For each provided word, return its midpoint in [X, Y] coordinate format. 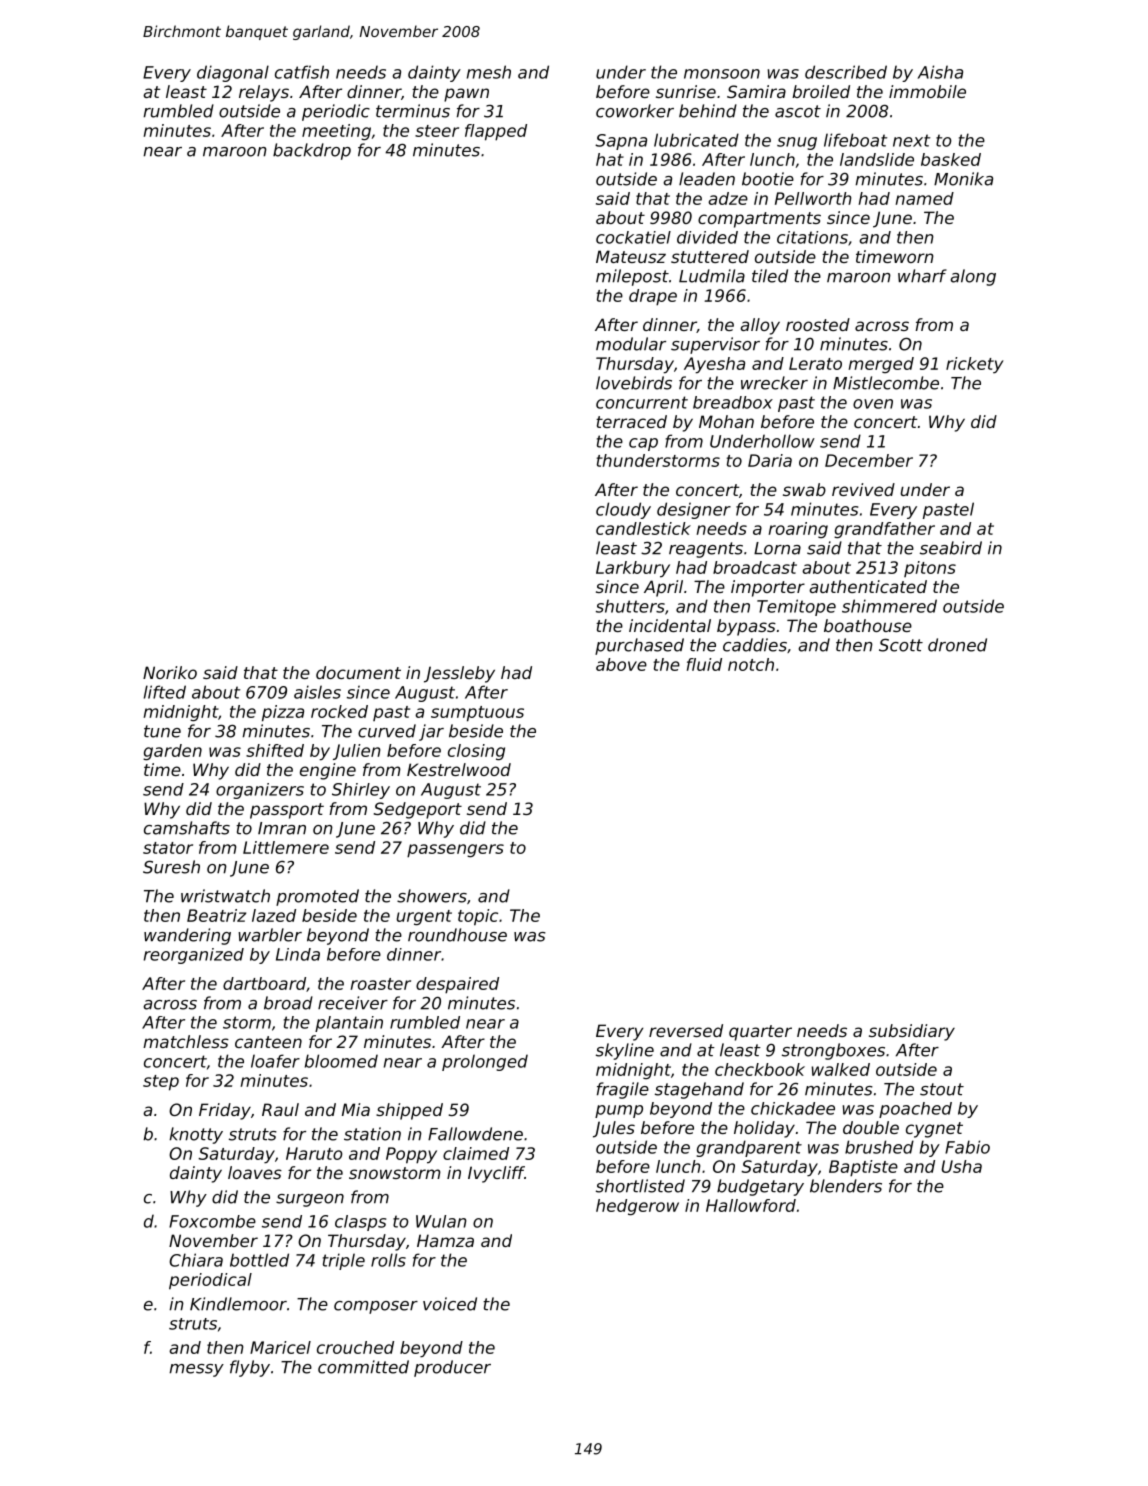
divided [707, 237]
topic [478, 917]
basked [951, 159]
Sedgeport [418, 810]
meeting [336, 132]
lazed [274, 915]
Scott [901, 645]
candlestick [643, 528]
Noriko [170, 672]
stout [942, 1089]
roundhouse [457, 935]
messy [196, 1370]
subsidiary [912, 1032]
